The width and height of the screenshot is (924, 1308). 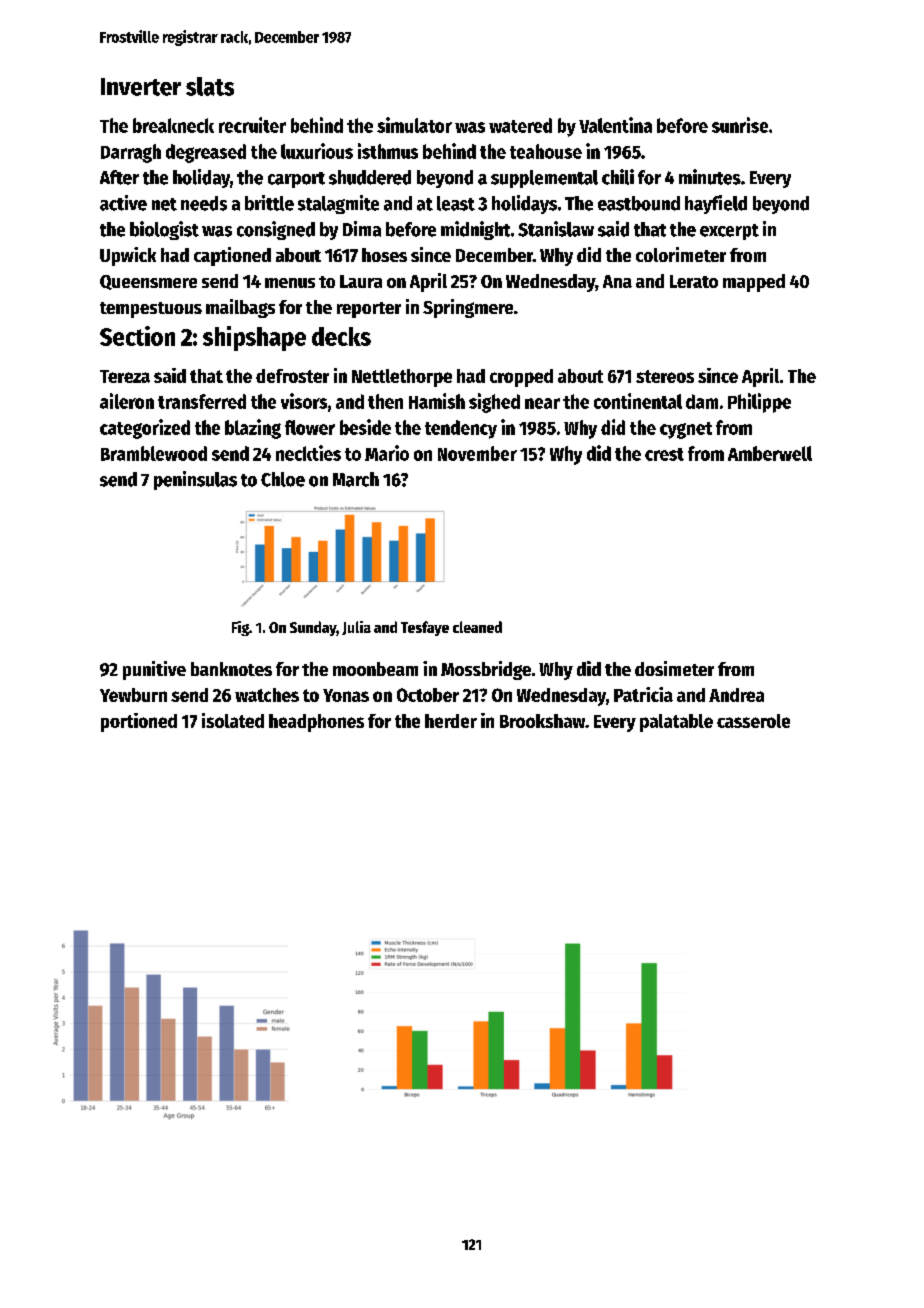 I want to click on Brookshaw, so click(x=542, y=721).
